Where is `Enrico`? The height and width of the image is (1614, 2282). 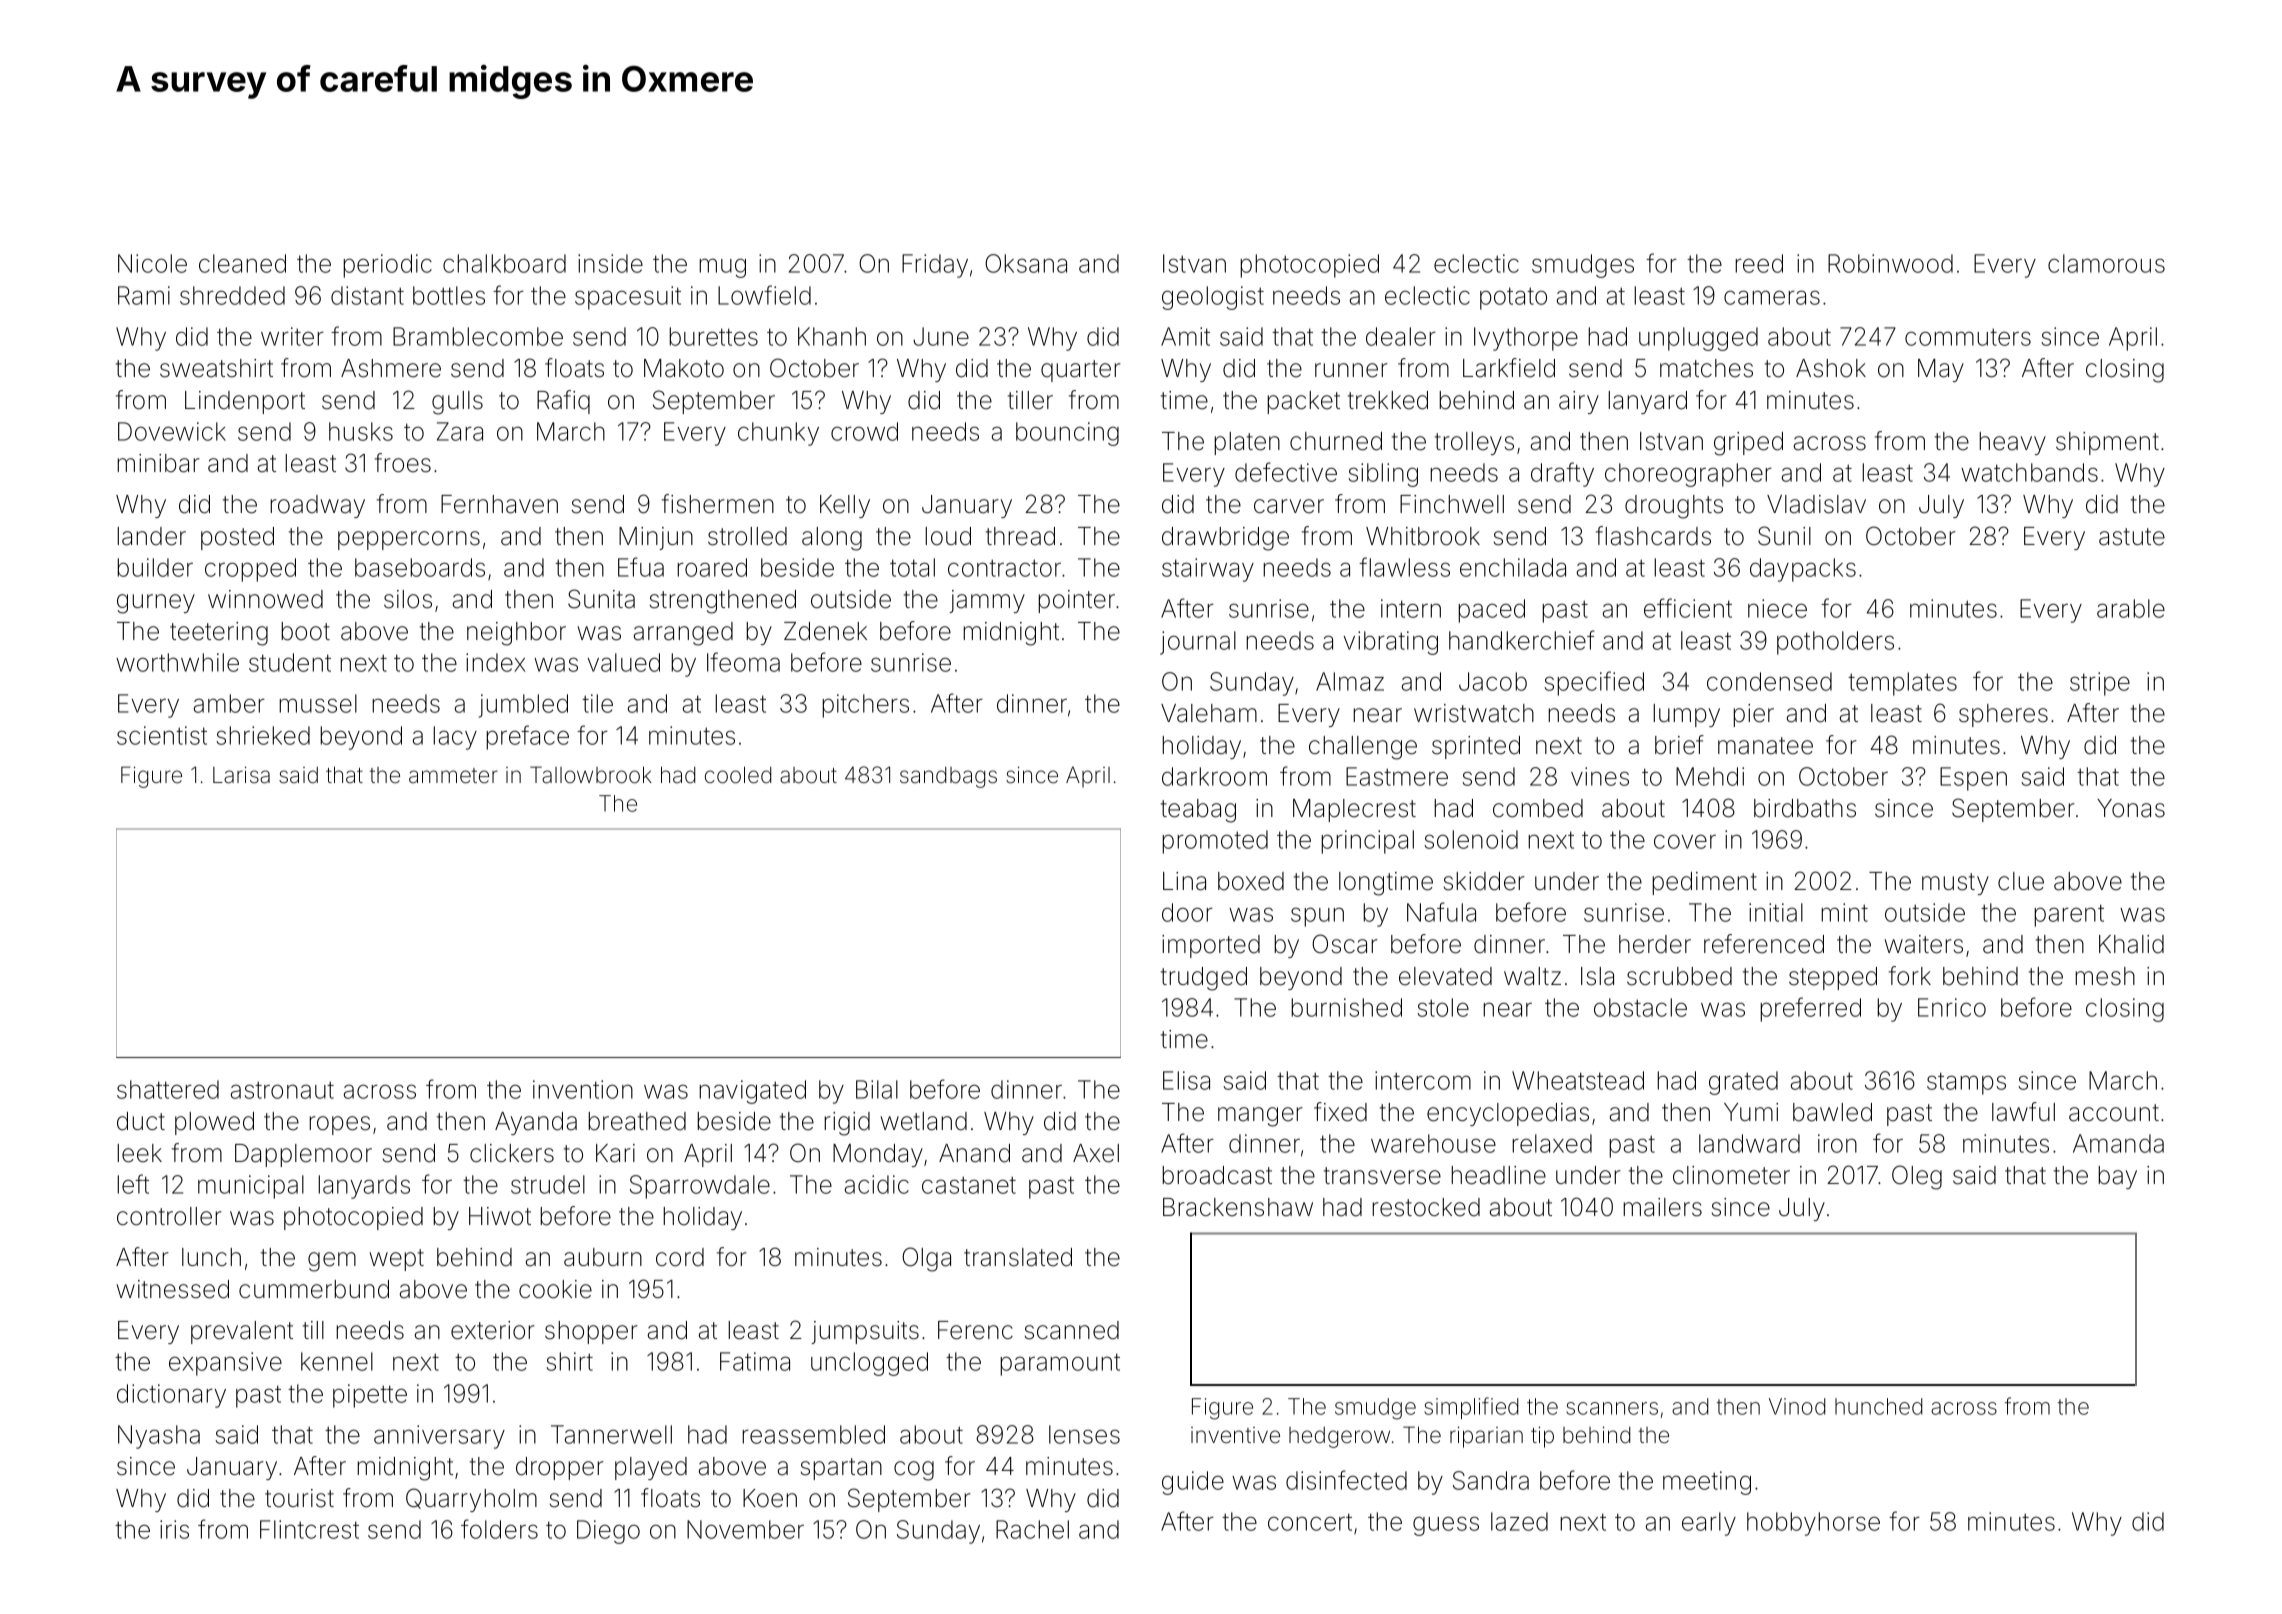
Enrico is located at coordinates (1952, 1007).
